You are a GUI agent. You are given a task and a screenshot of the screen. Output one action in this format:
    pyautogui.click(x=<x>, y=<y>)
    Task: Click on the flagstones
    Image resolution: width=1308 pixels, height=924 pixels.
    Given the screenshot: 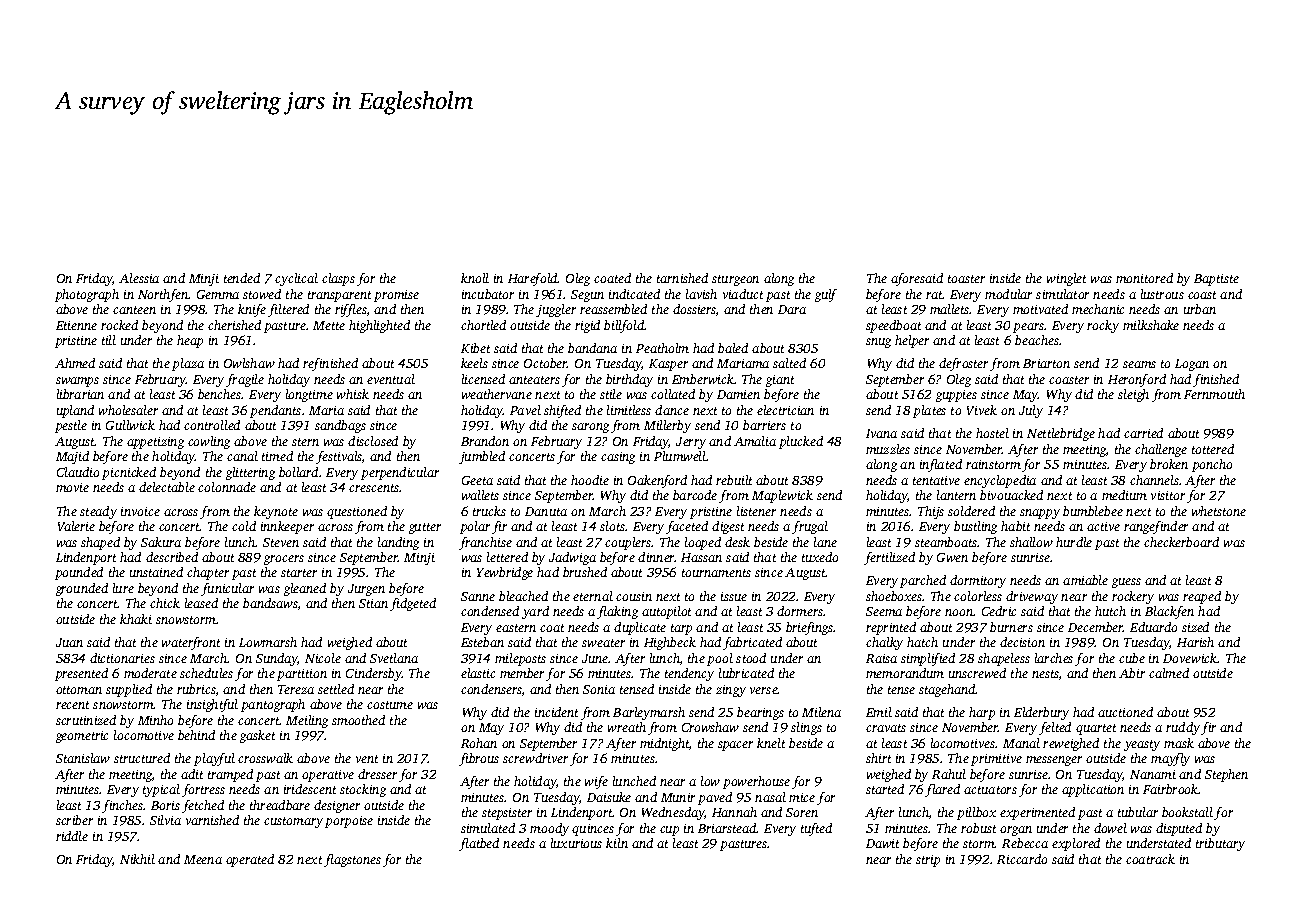 What is the action you would take?
    pyautogui.click(x=352, y=860)
